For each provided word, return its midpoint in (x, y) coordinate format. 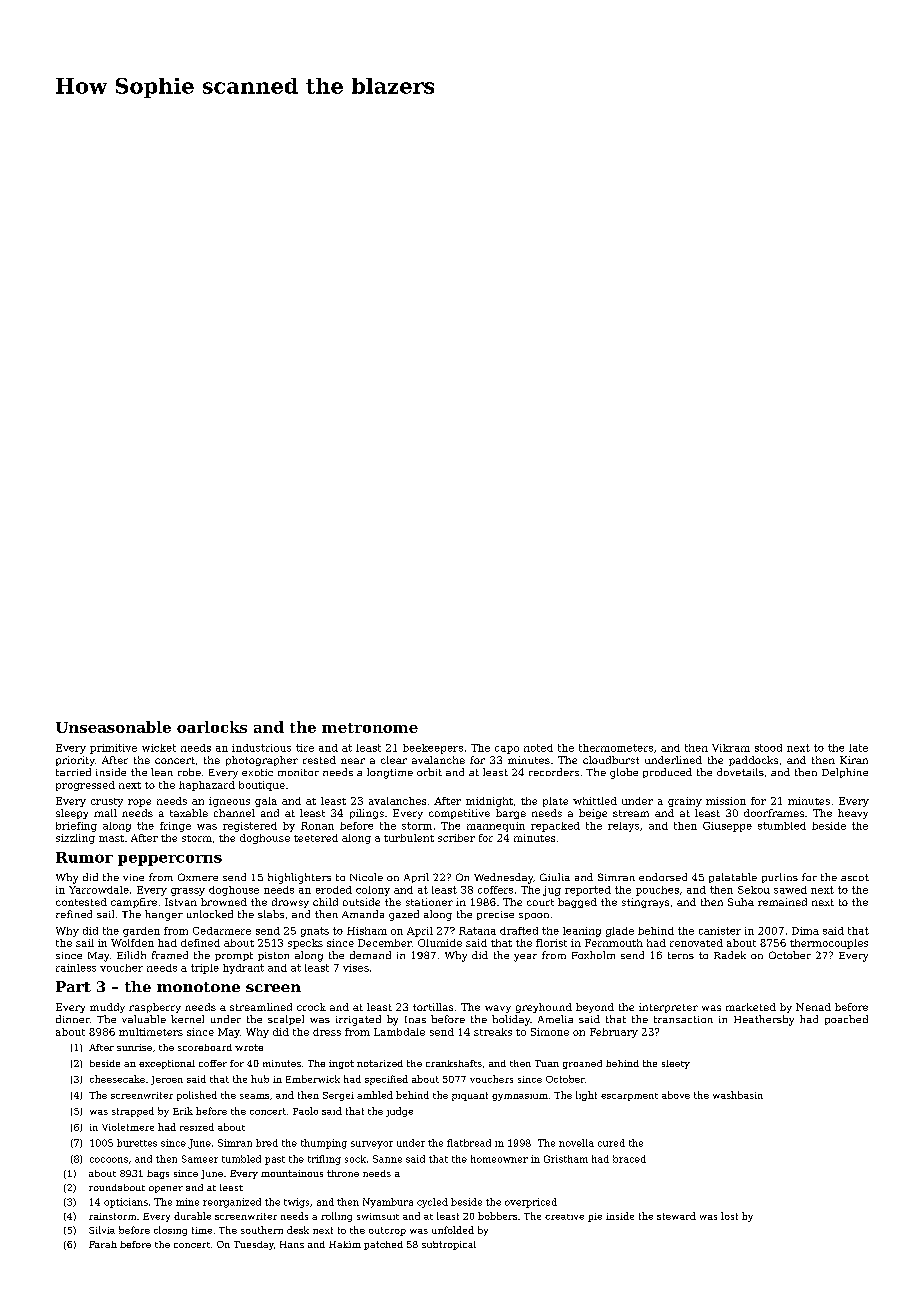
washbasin (738, 1095)
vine (133, 877)
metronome (370, 728)
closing (170, 1231)
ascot (855, 877)
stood (768, 748)
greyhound (544, 1008)
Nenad (813, 1007)
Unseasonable (113, 727)
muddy (107, 1008)
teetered (316, 838)
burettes (137, 1143)
